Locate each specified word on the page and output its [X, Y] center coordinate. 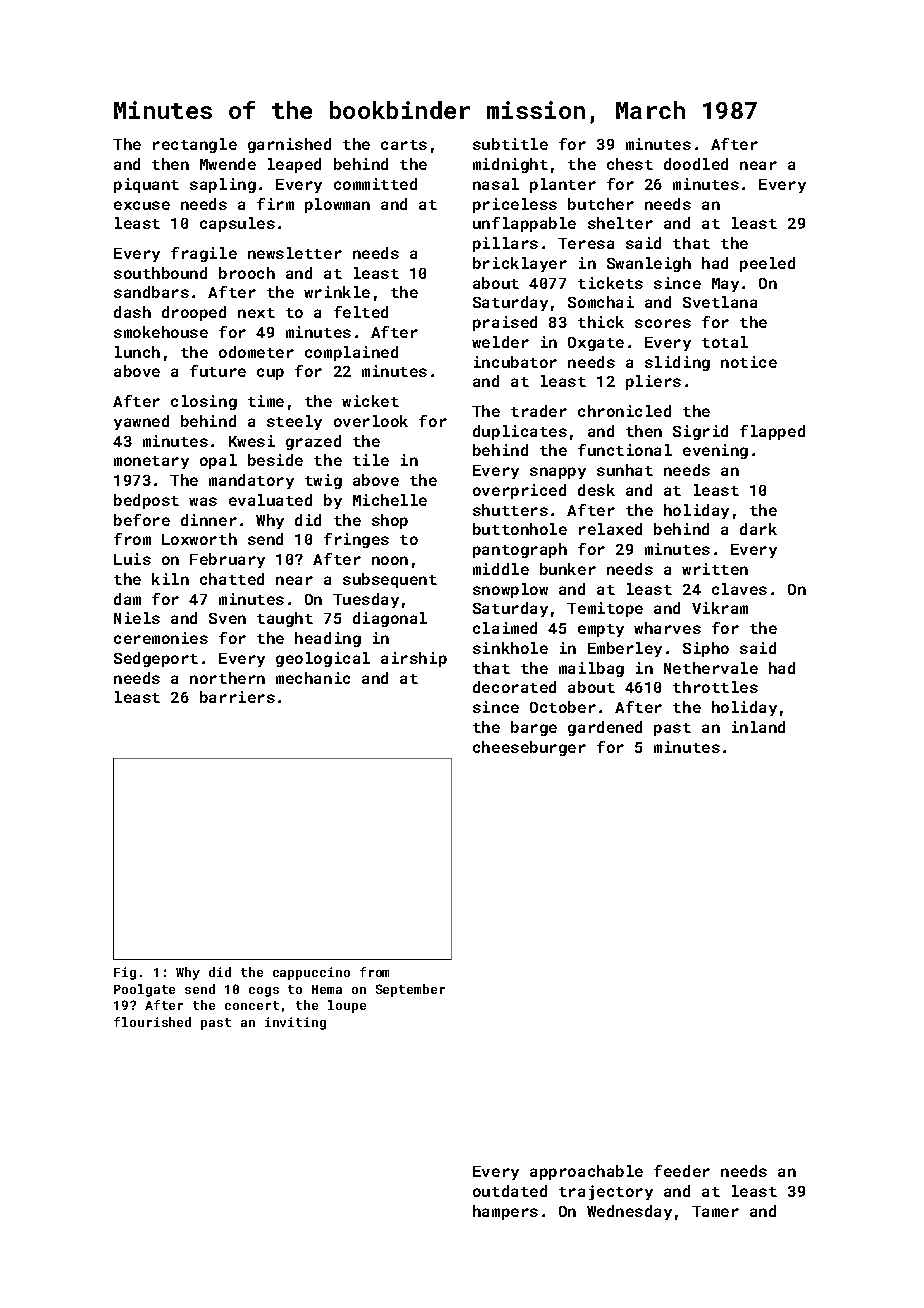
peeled [767, 264]
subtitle [510, 144]
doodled [696, 164]
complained [351, 353]
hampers [505, 1212]
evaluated [270, 500]
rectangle [195, 145]
